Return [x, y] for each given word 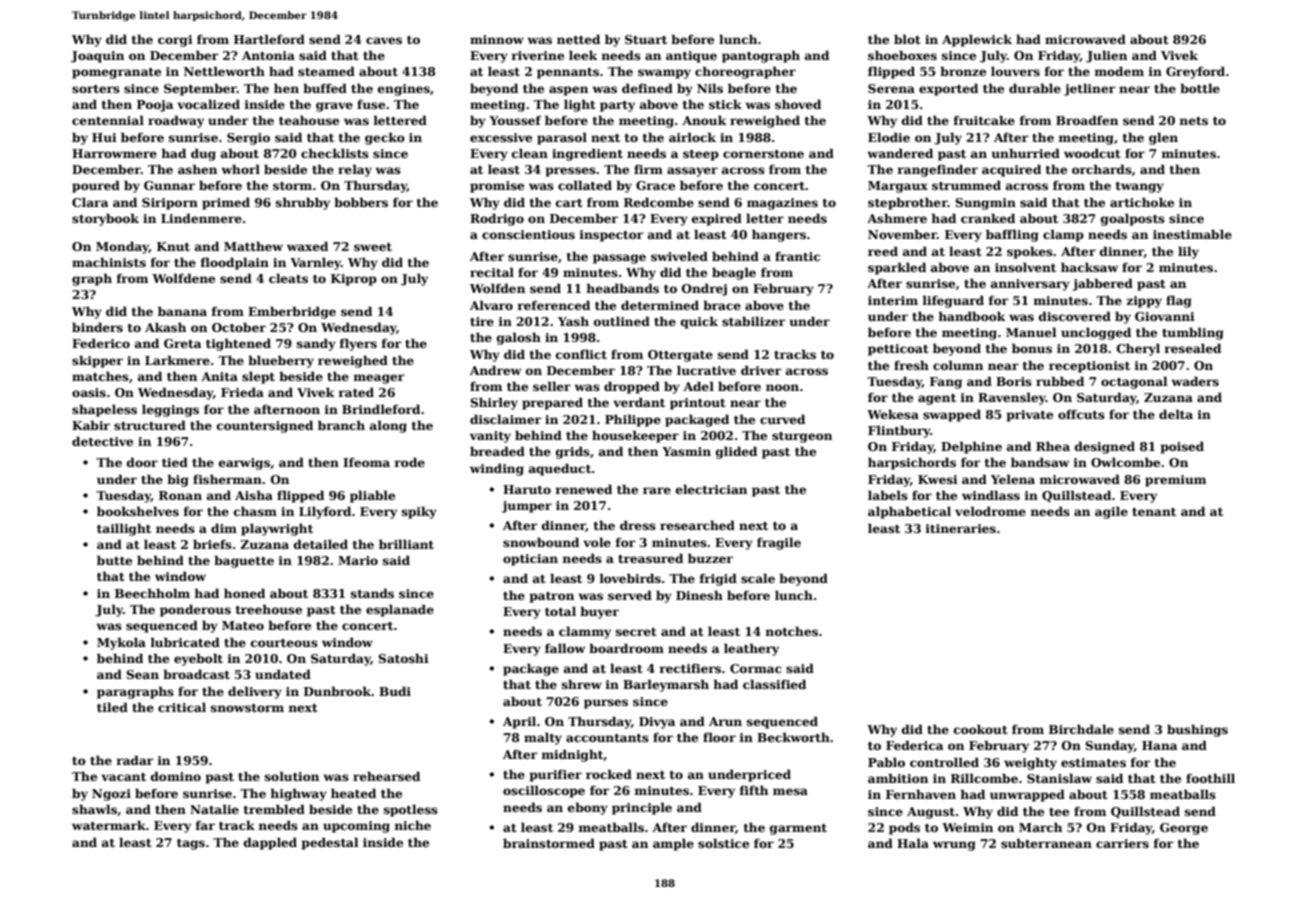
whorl [240, 169]
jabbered [1102, 284]
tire [482, 321]
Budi [395, 691]
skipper [97, 361]
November [902, 234]
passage [619, 259]
